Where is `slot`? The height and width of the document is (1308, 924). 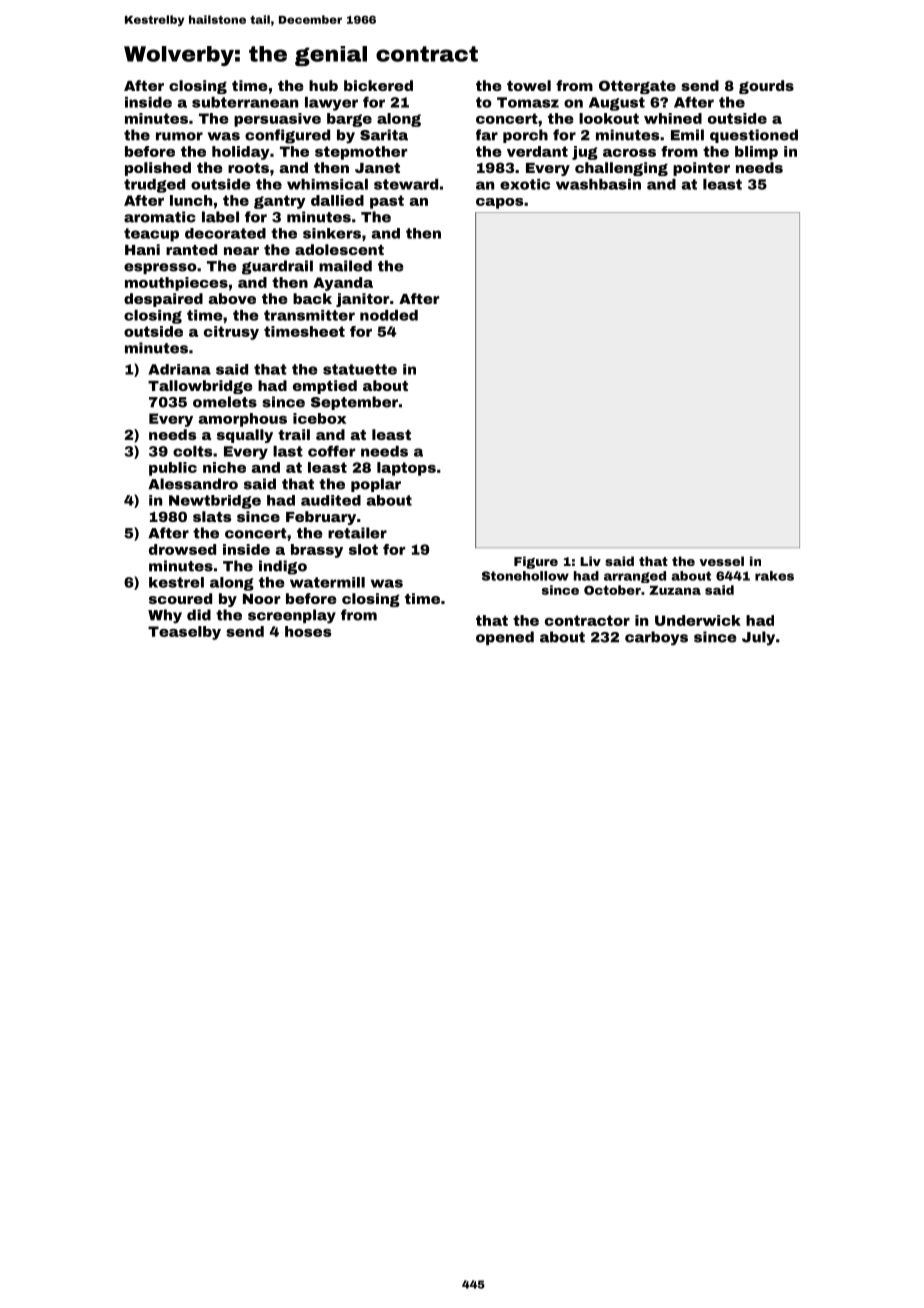 slot is located at coordinates (363, 549).
